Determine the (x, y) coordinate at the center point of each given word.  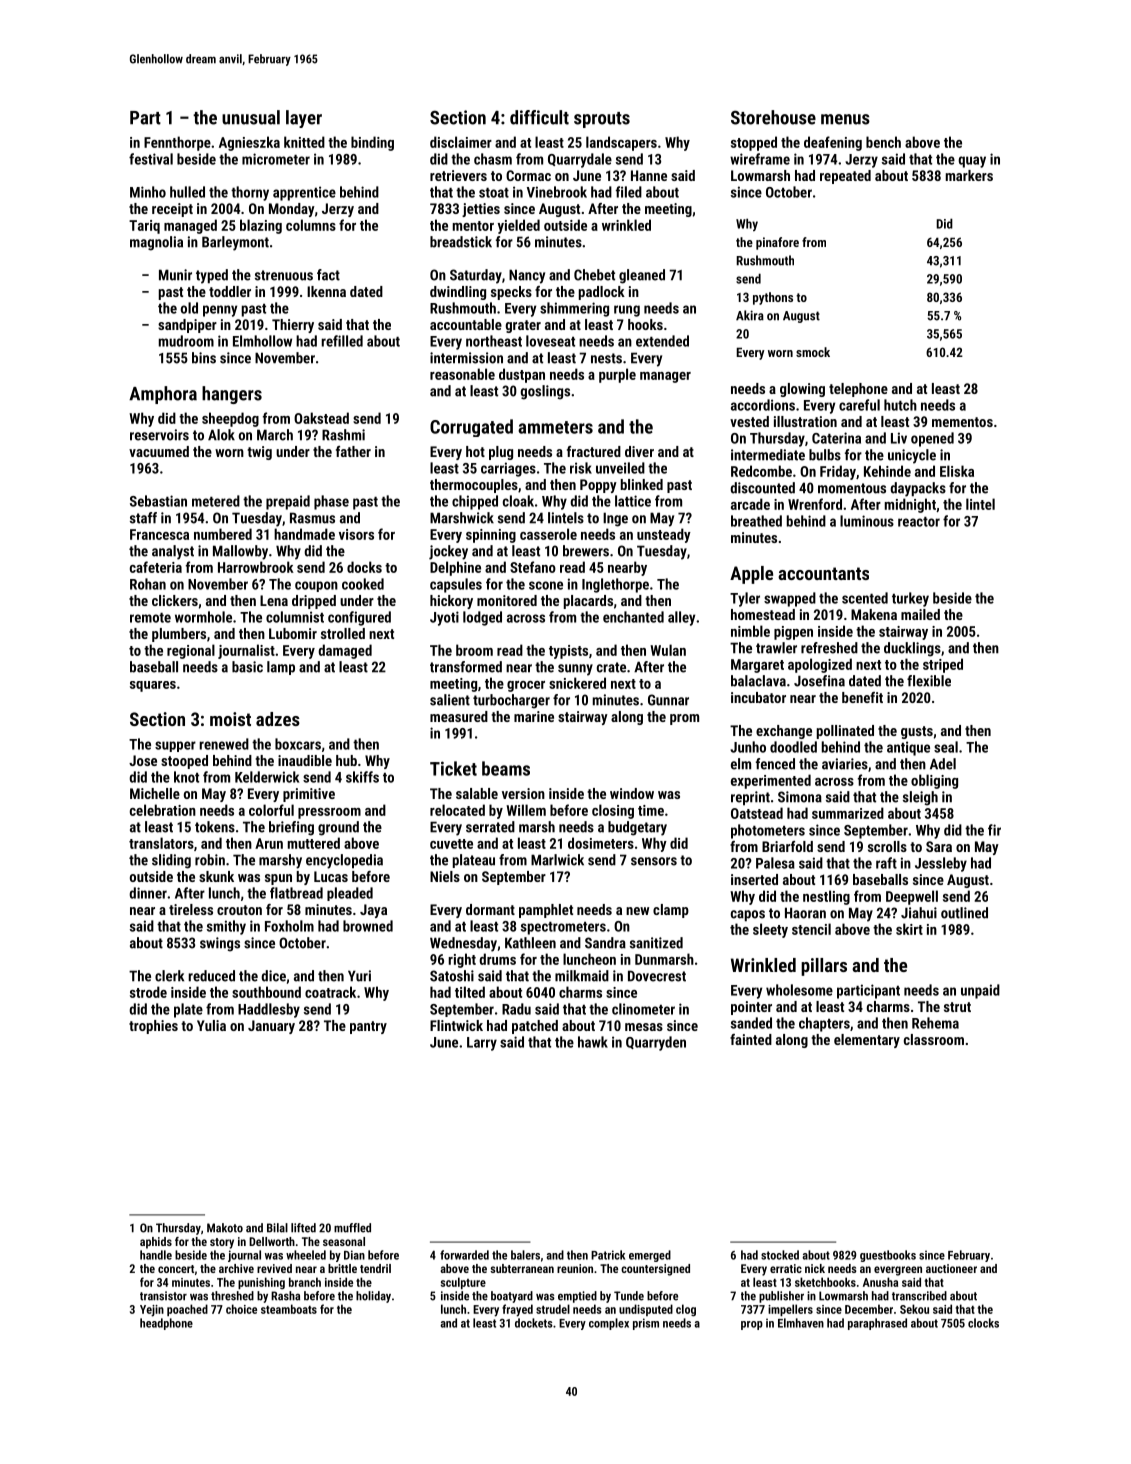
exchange (784, 732)
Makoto (225, 1228)
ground (338, 828)
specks (511, 293)
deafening (833, 143)
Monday (292, 210)
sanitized (656, 943)
